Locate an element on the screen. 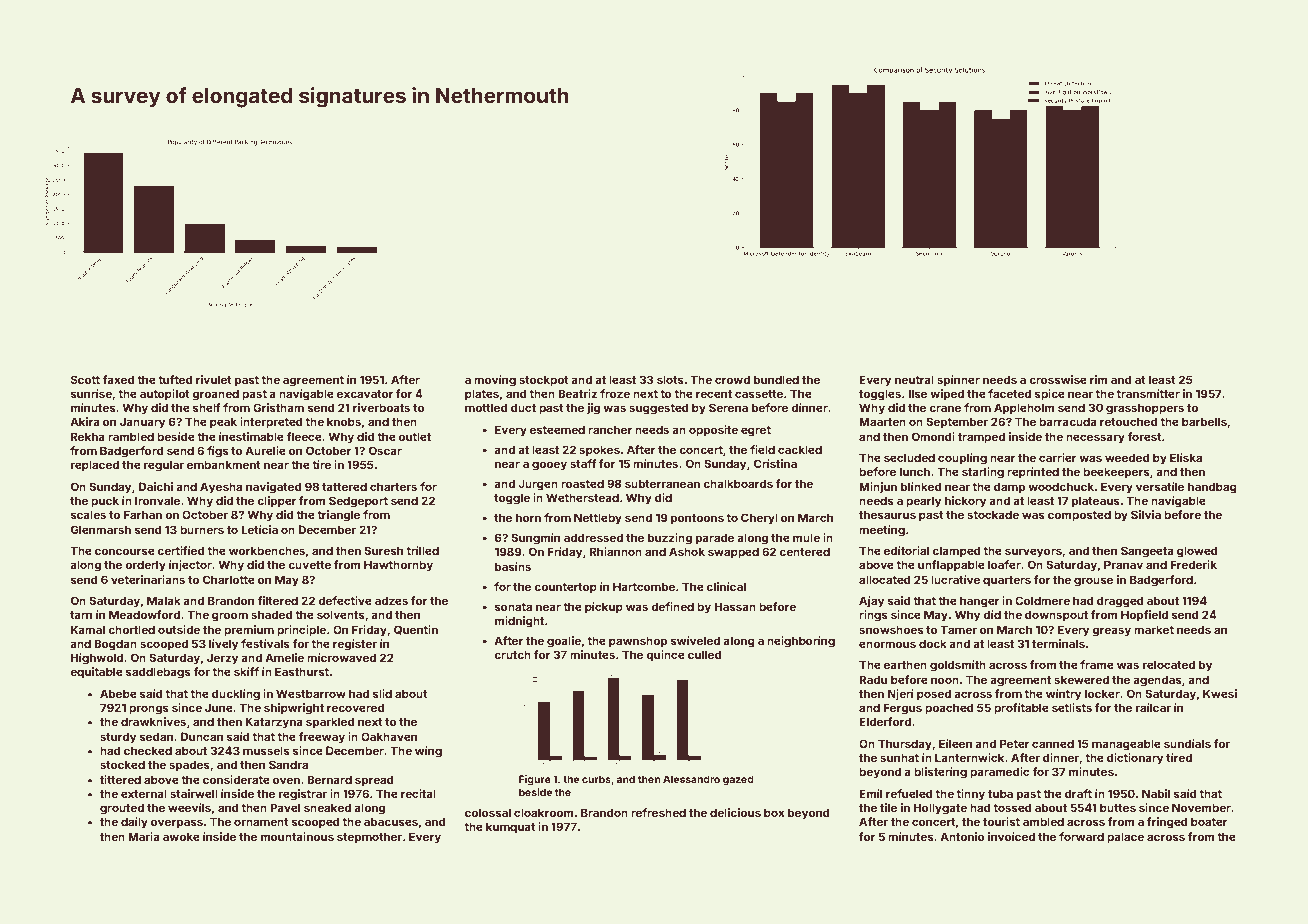  froze is located at coordinates (615, 393).
